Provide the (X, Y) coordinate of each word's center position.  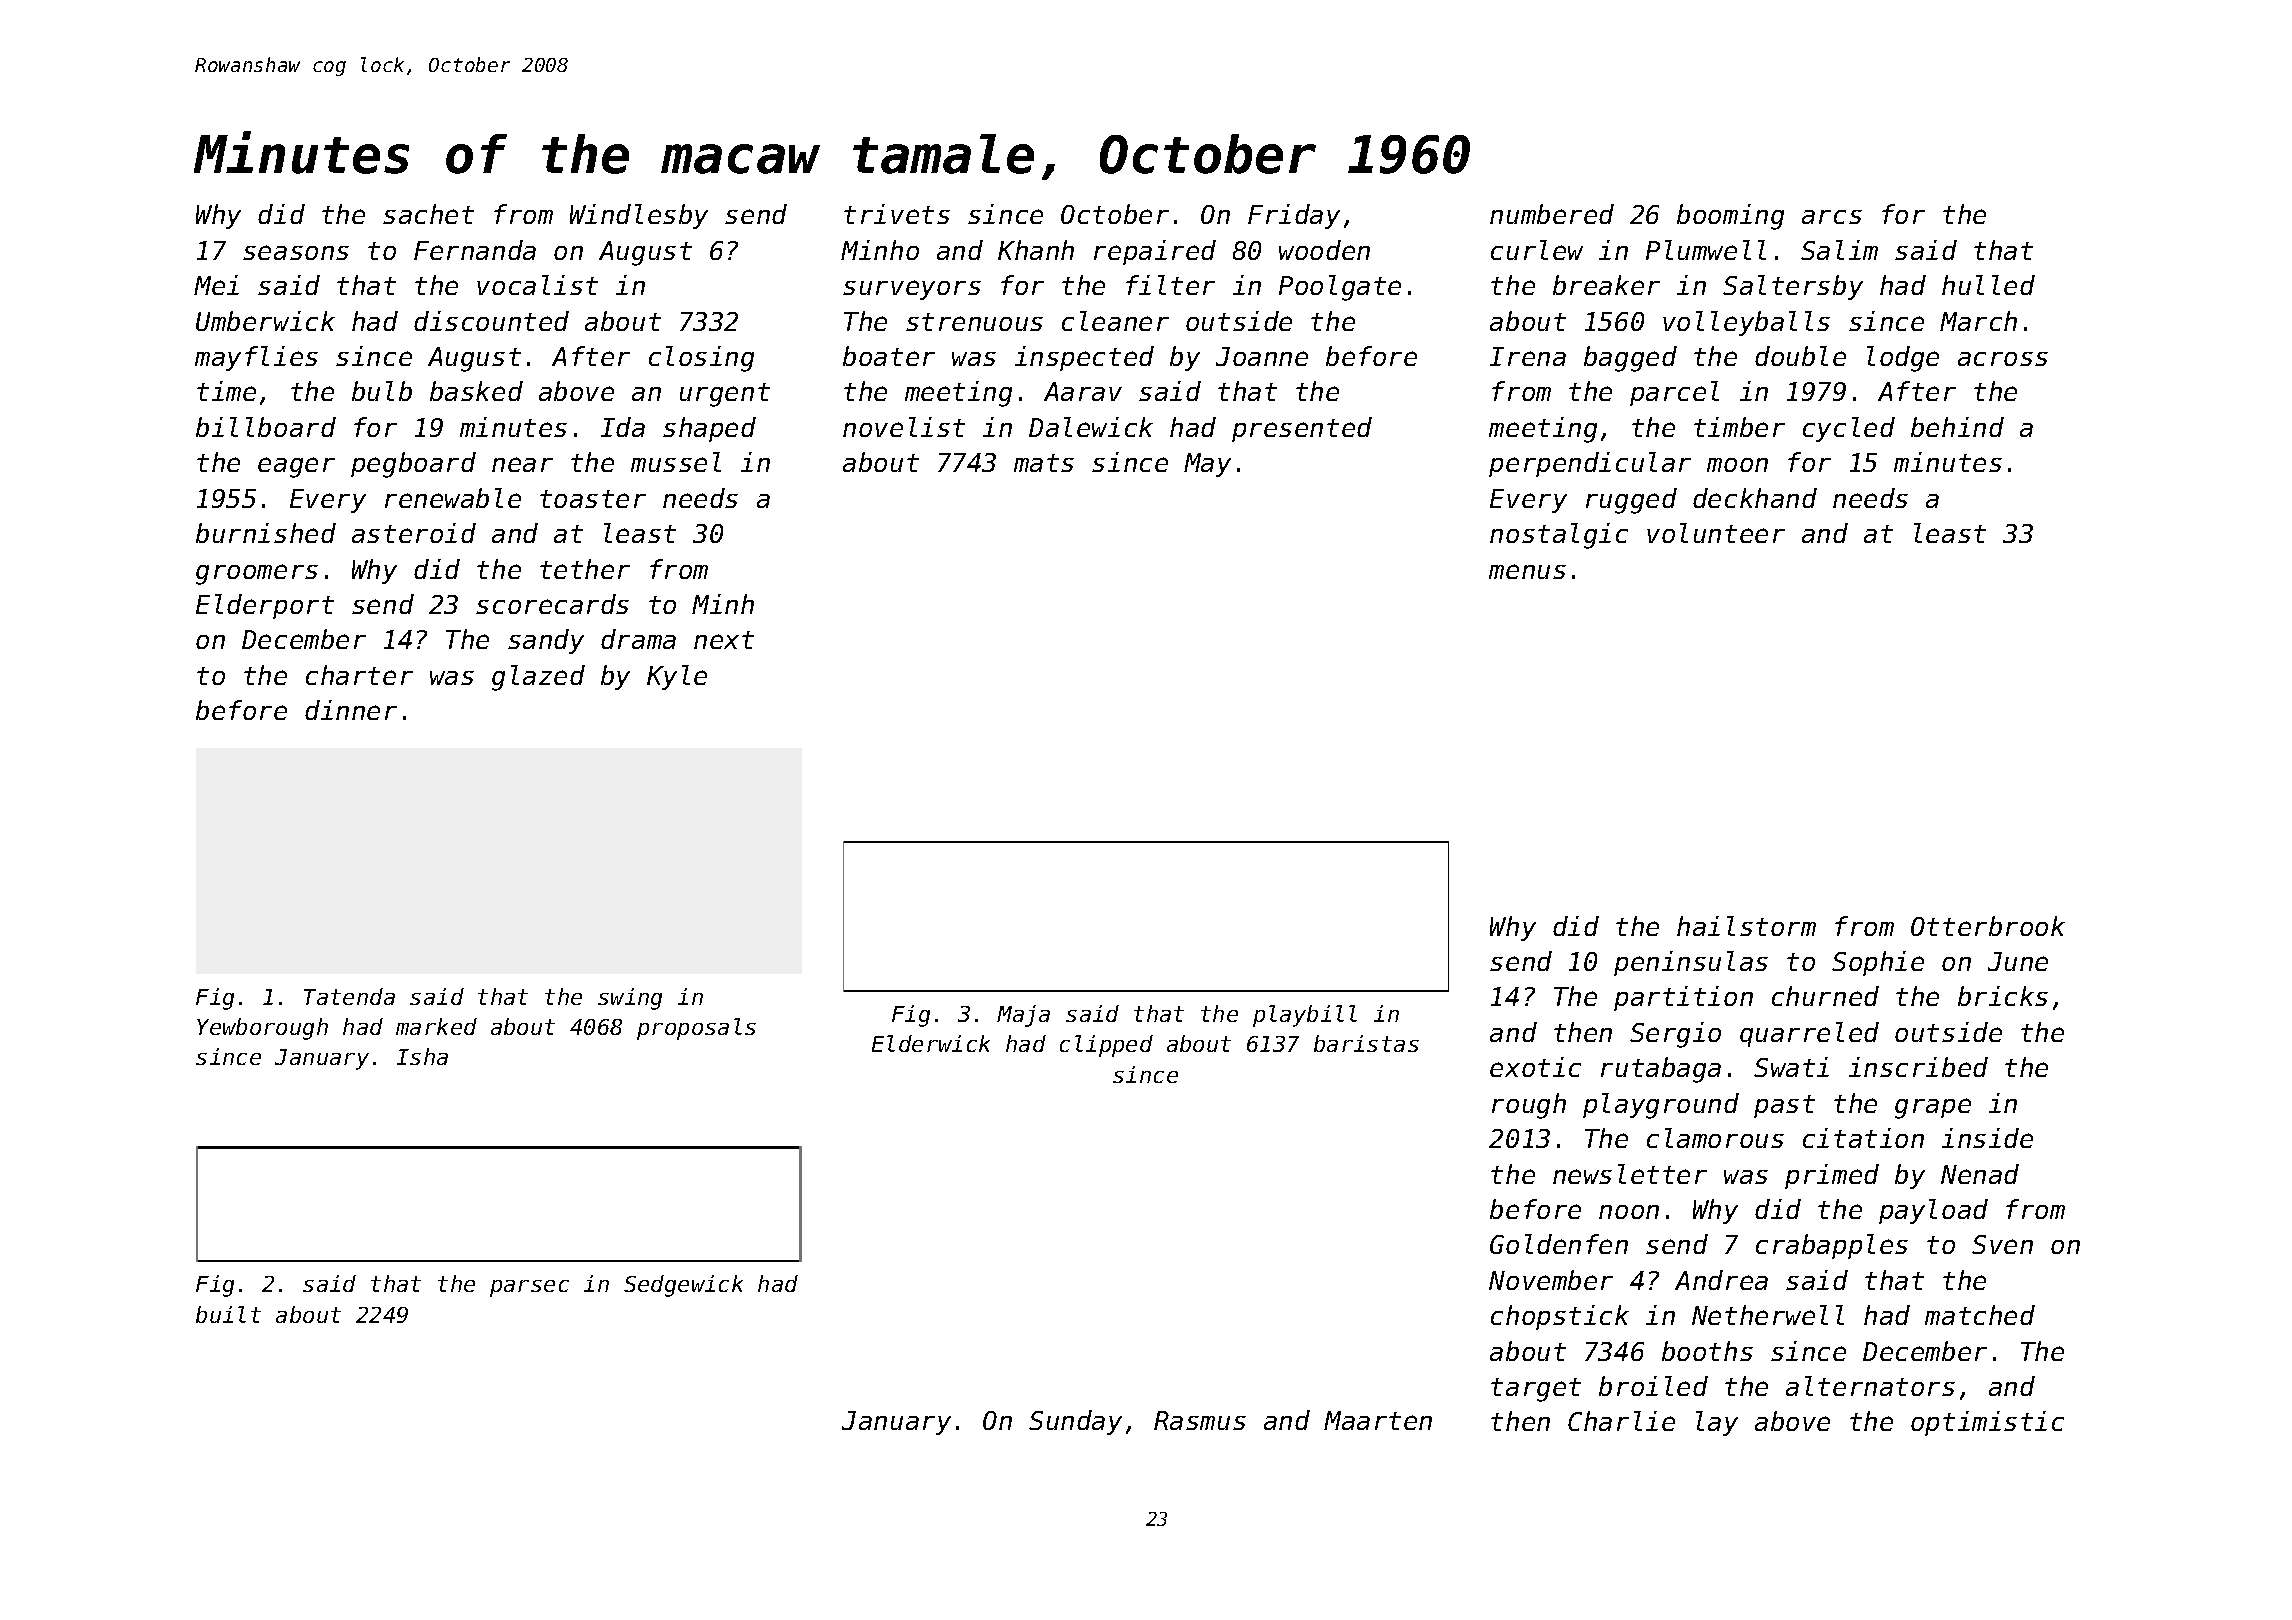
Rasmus (1200, 1420)
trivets (897, 214)
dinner (351, 710)
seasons (296, 252)
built (228, 1314)
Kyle (677, 677)
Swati (1791, 1067)
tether (585, 569)
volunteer (1716, 533)
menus (1527, 571)
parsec (529, 1288)
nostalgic (1559, 536)
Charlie (1621, 1421)
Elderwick (931, 1043)
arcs (1832, 217)
